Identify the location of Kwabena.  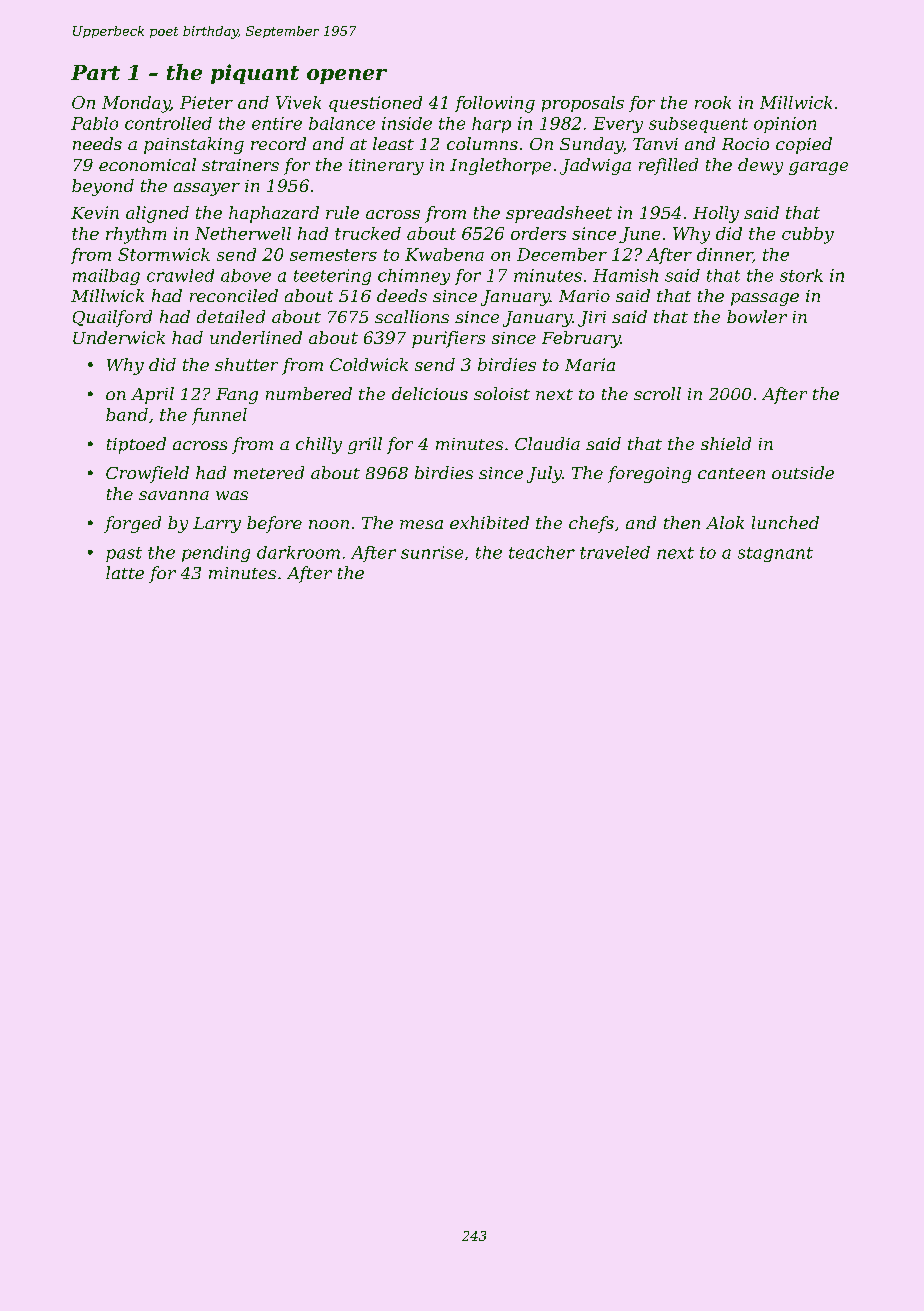
(444, 254).
